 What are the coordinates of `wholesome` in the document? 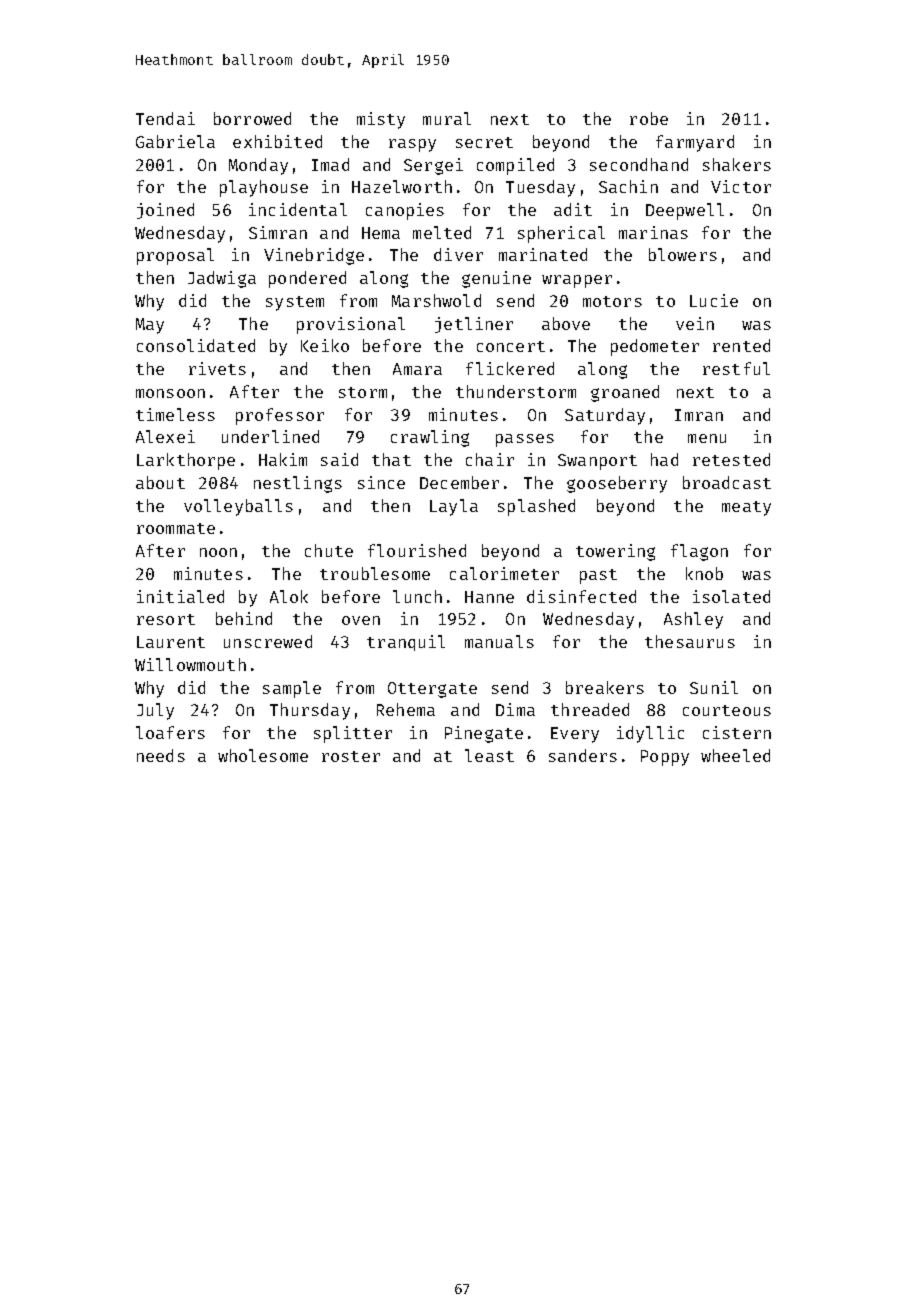 It's located at (263, 755).
